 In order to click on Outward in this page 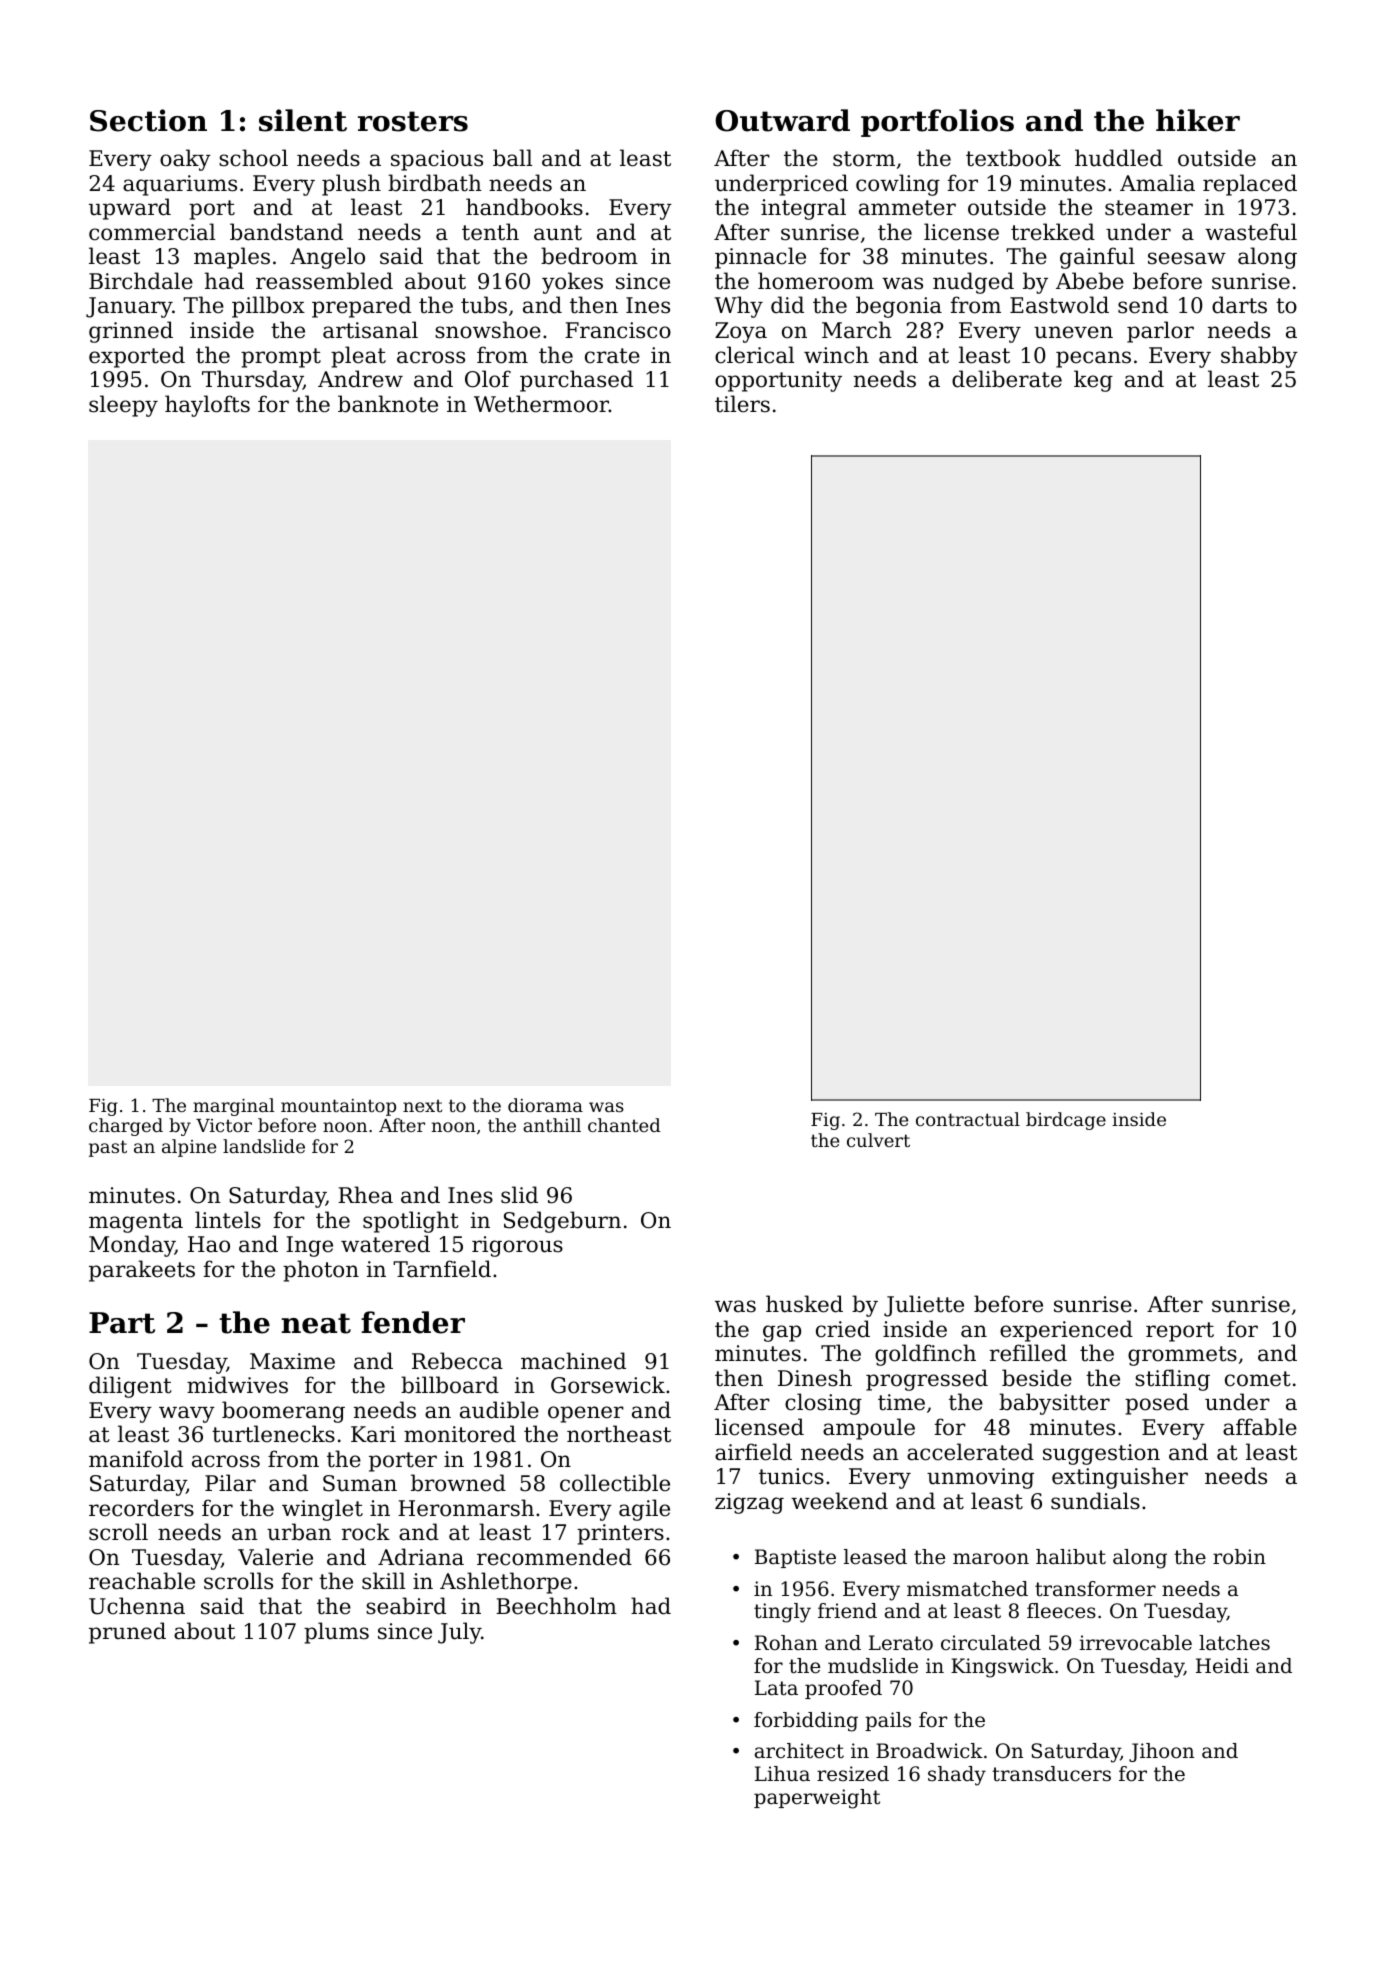, I will do `click(782, 120)`.
